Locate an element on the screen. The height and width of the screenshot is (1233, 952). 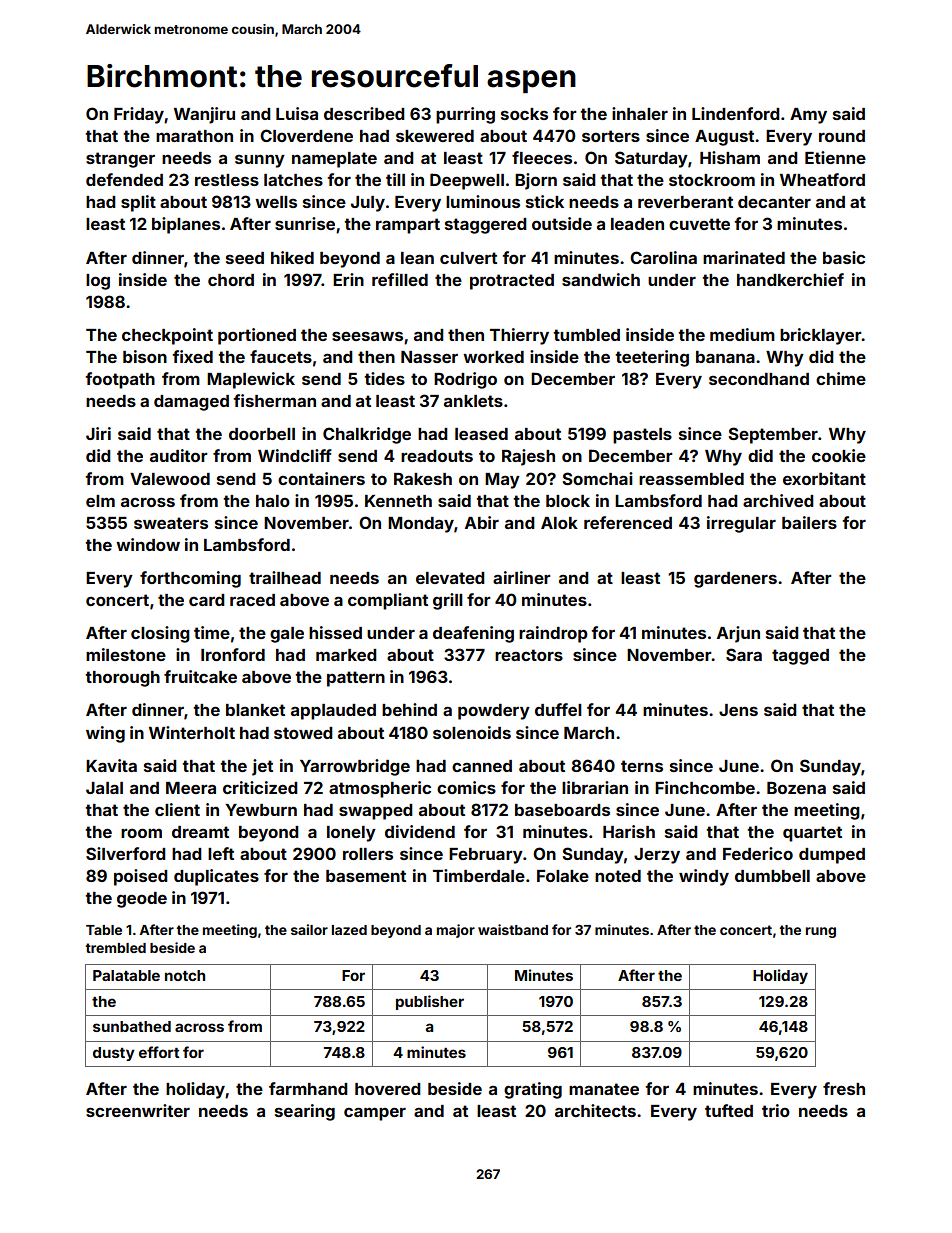
rung is located at coordinates (821, 932).
